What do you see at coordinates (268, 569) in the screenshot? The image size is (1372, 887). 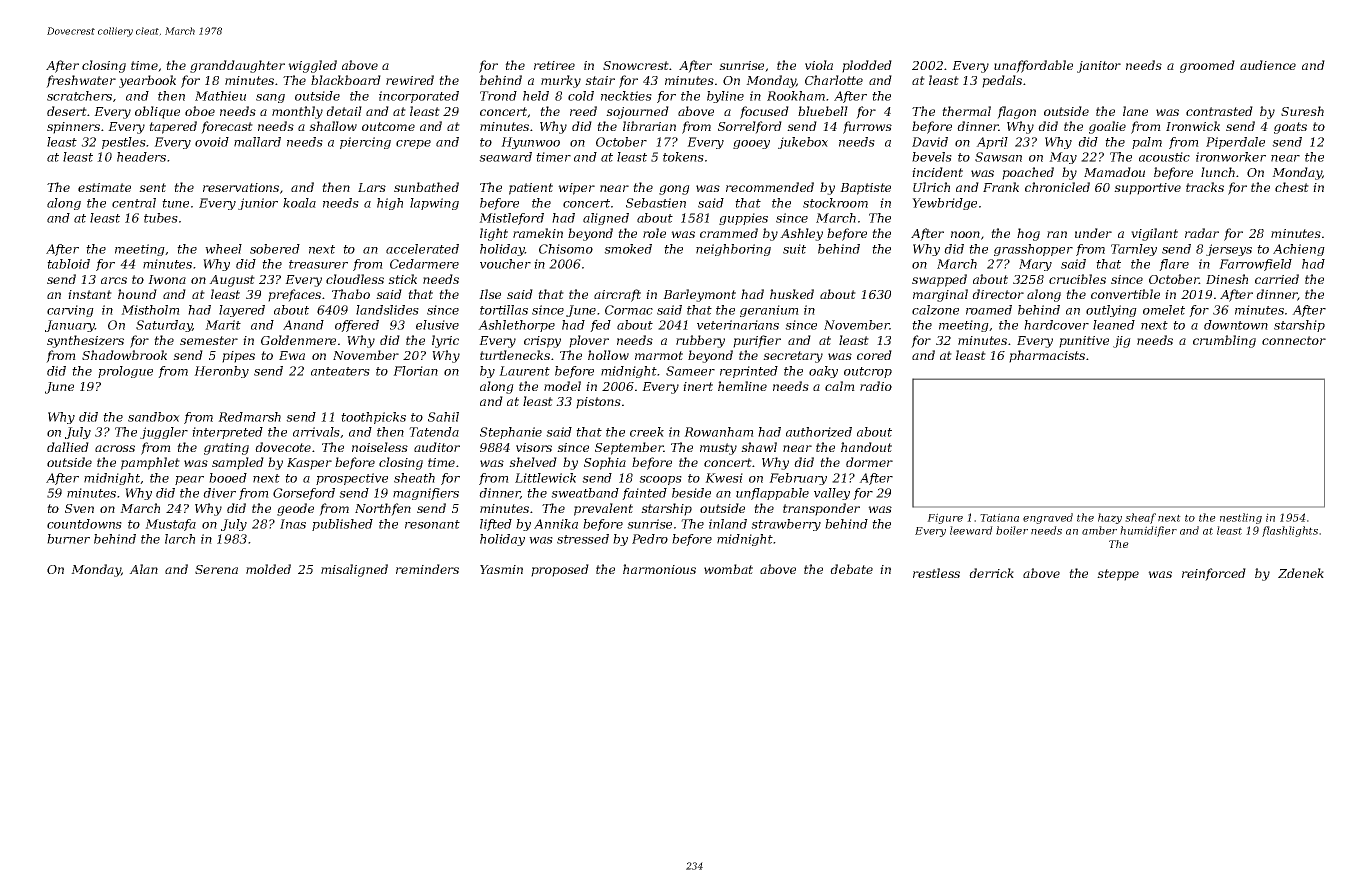 I see `molded` at bounding box center [268, 569].
